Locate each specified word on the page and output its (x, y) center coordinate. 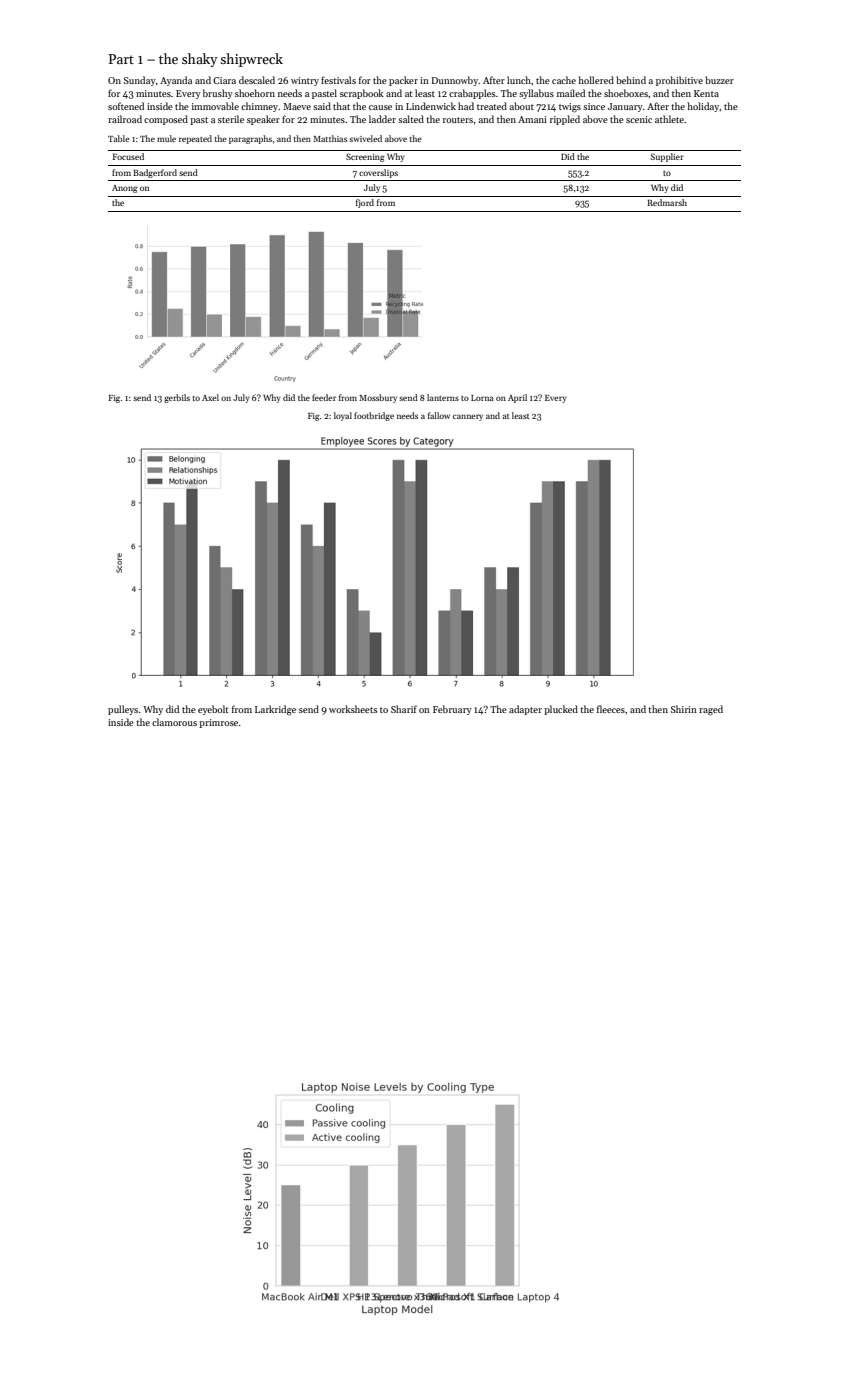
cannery (468, 417)
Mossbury (378, 398)
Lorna (482, 398)
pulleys (123, 710)
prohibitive (679, 81)
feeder (324, 397)
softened (126, 106)
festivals (338, 80)
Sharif (404, 709)
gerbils (177, 398)
